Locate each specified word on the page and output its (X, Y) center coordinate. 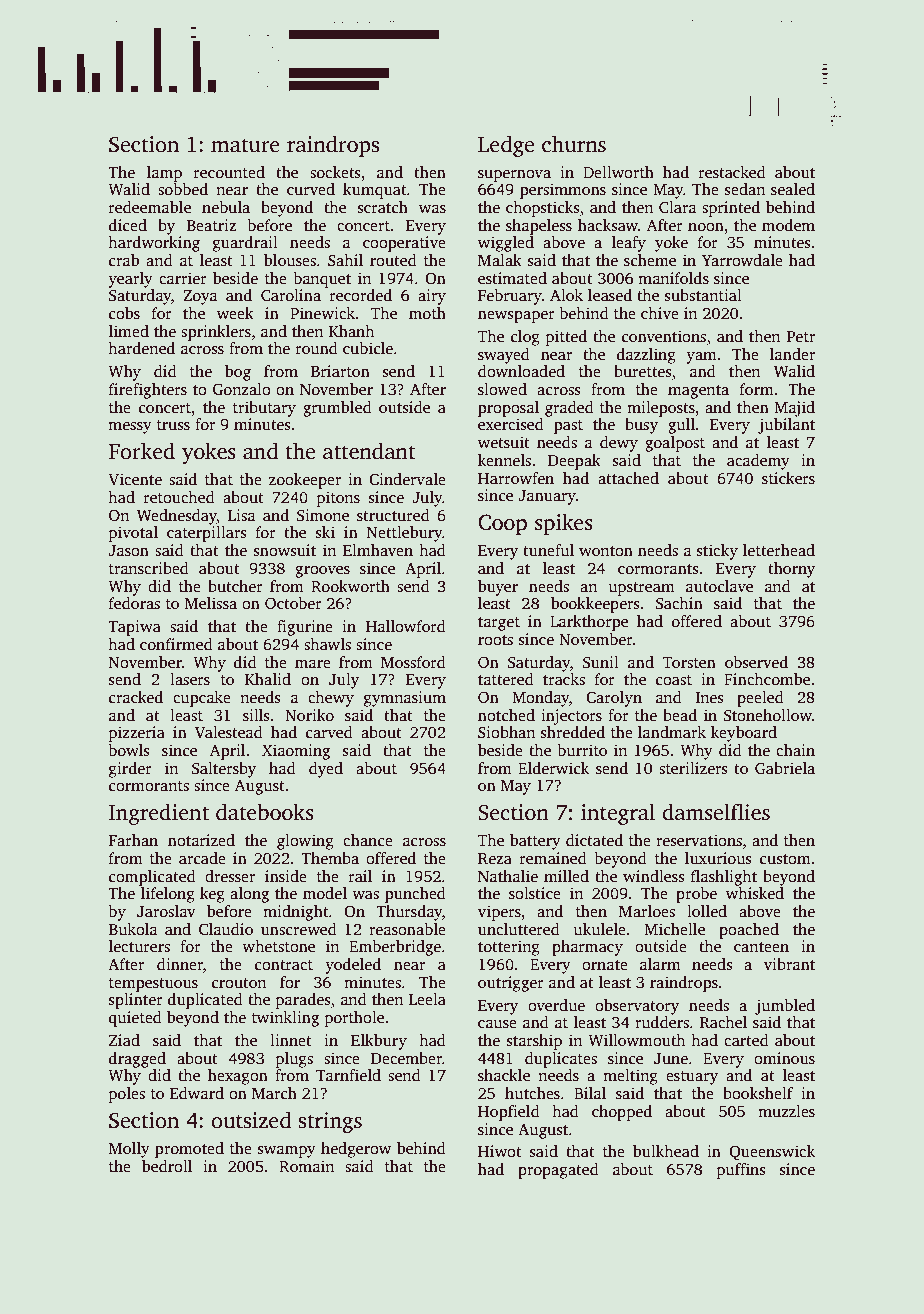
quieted (135, 1019)
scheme (650, 260)
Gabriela (785, 768)
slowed (502, 389)
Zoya (200, 297)
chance (368, 840)
